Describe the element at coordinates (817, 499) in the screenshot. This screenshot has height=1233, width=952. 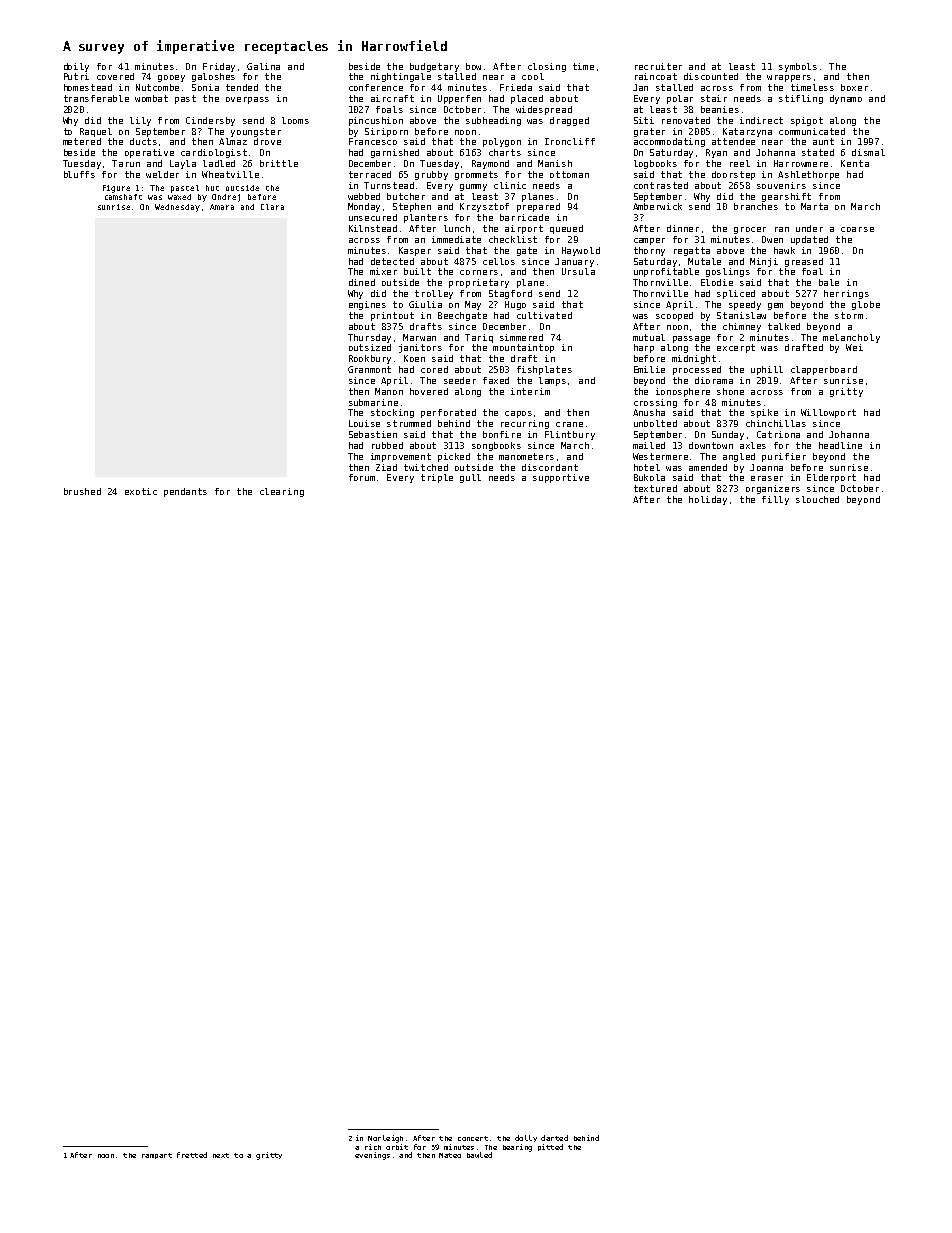
I see `slouched` at that location.
